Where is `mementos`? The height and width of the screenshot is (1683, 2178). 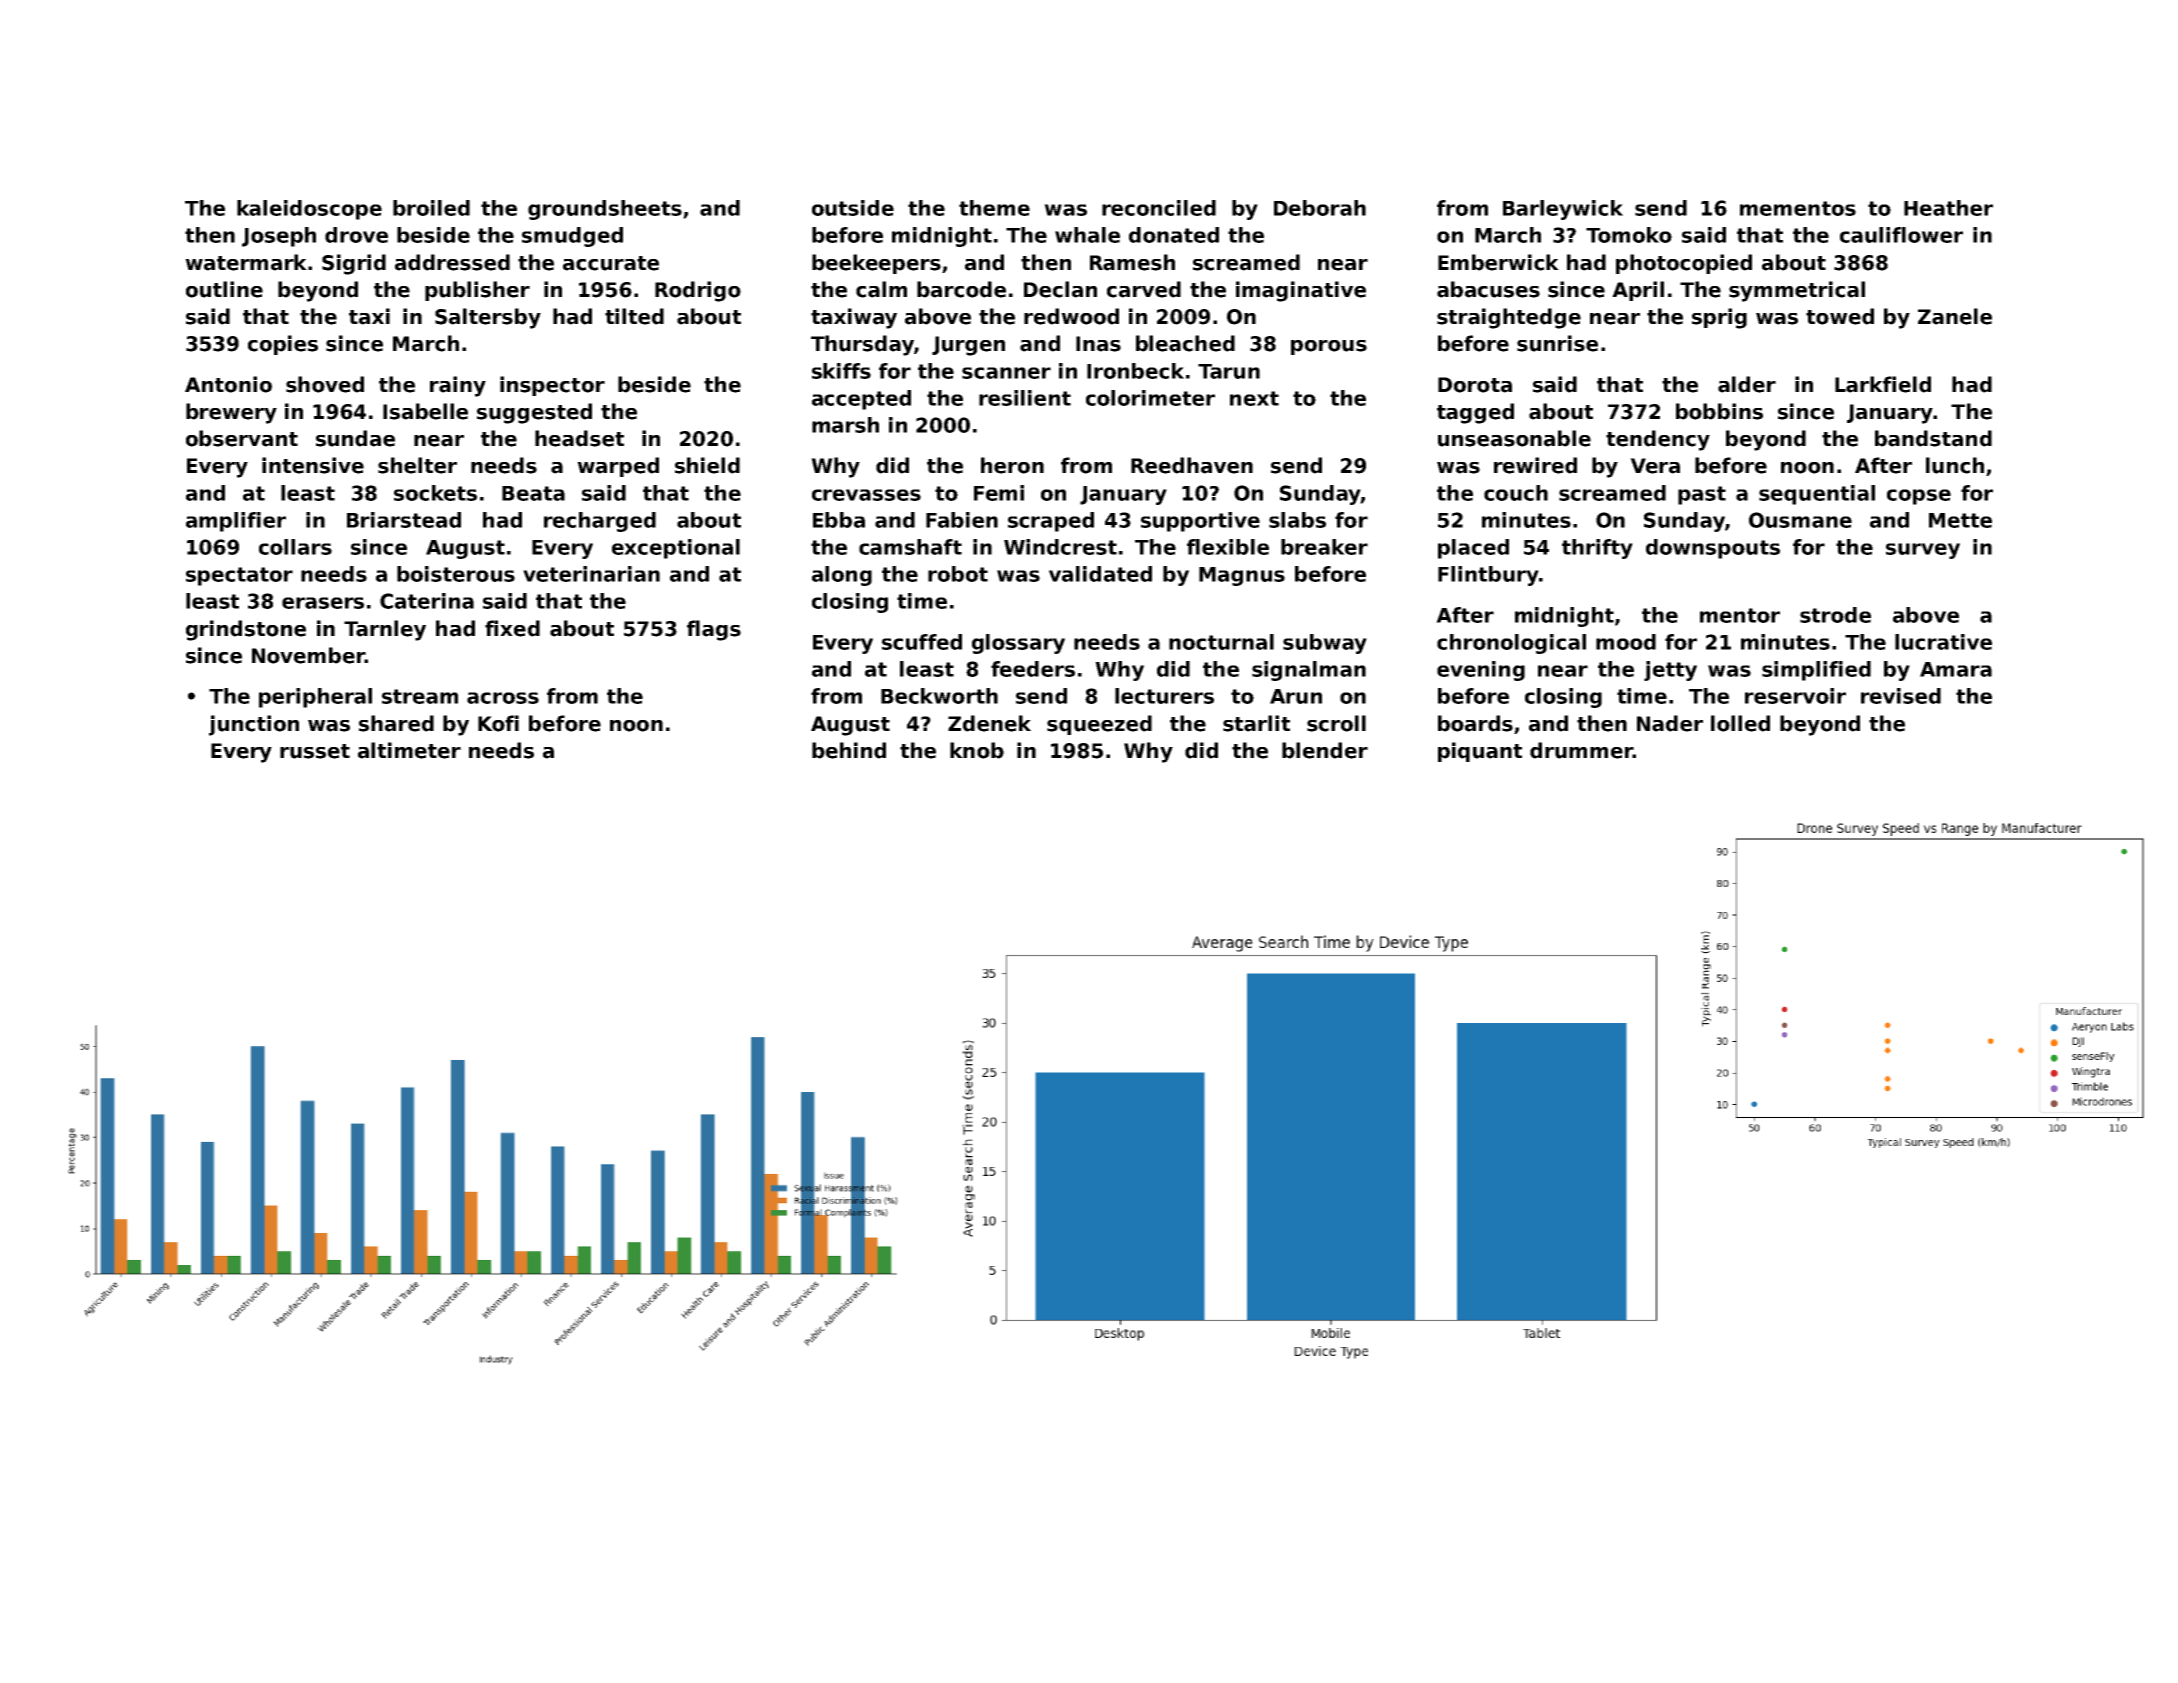
mementos is located at coordinates (1798, 208).
